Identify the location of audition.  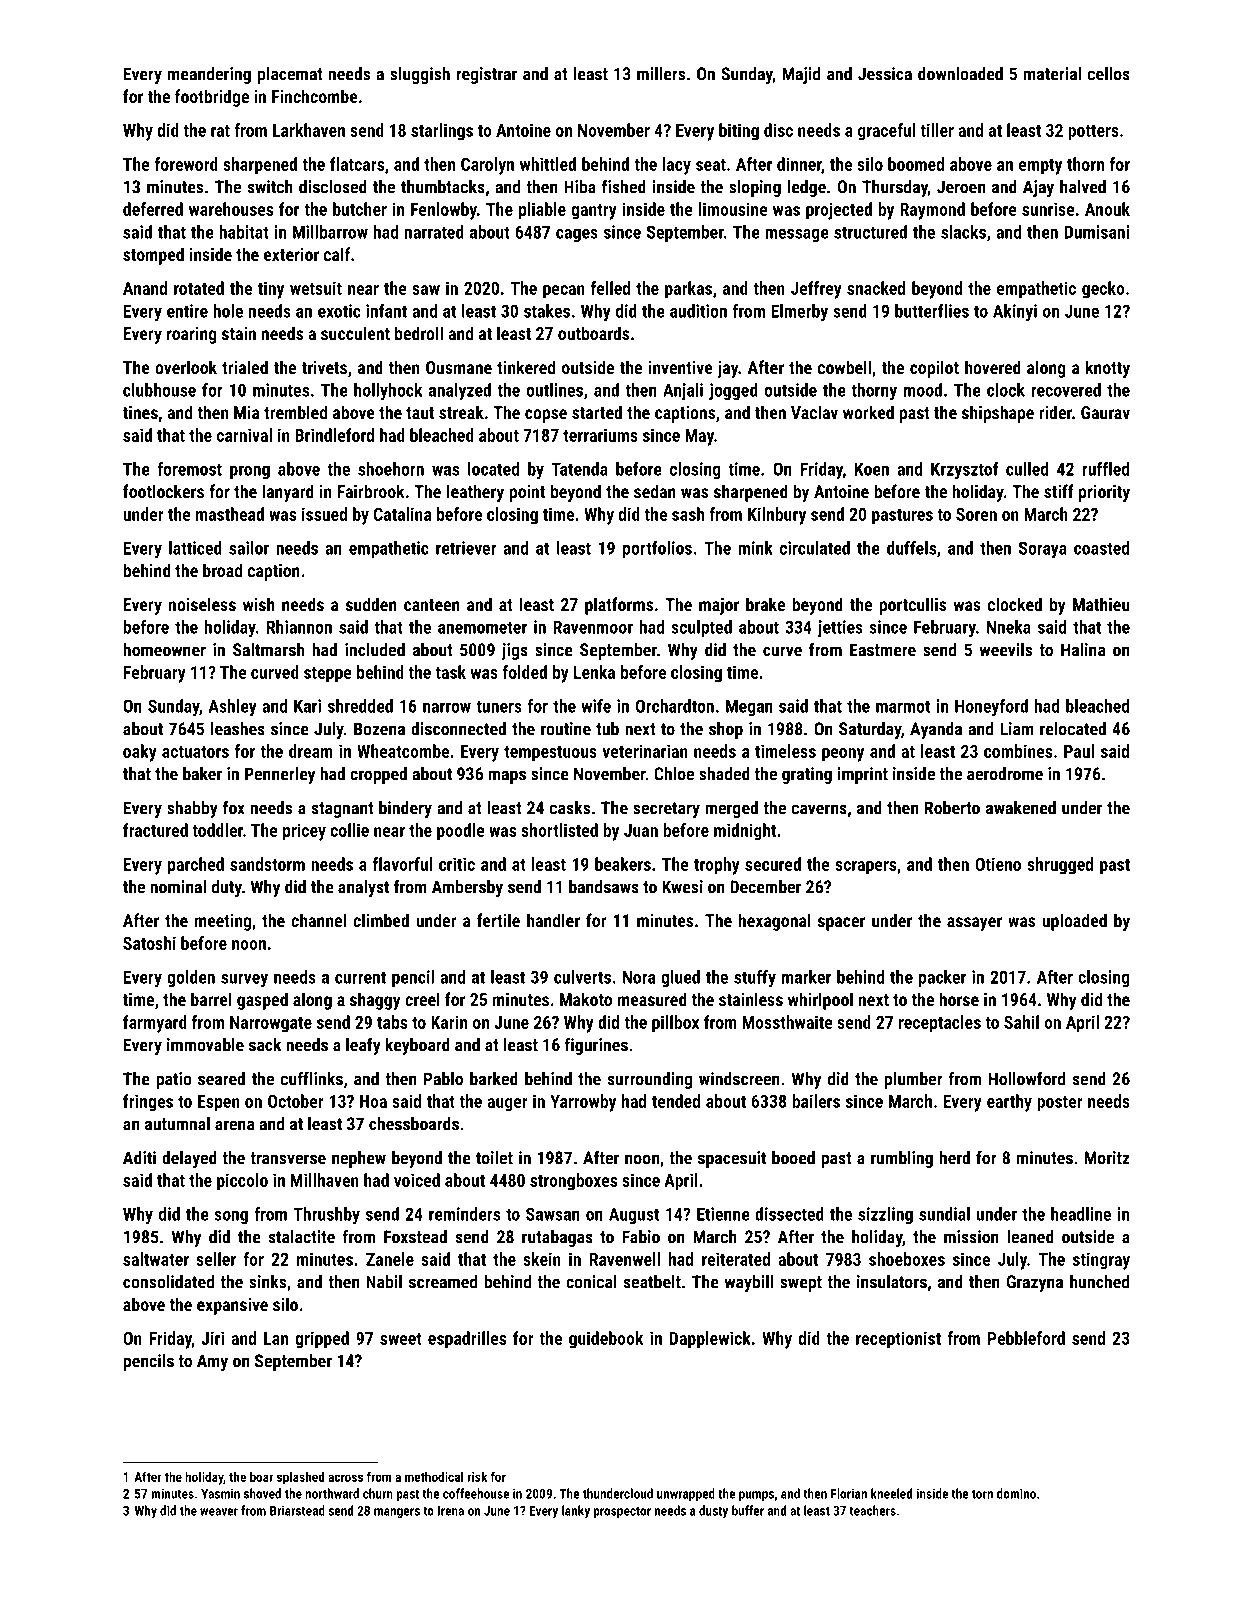
(698, 311).
